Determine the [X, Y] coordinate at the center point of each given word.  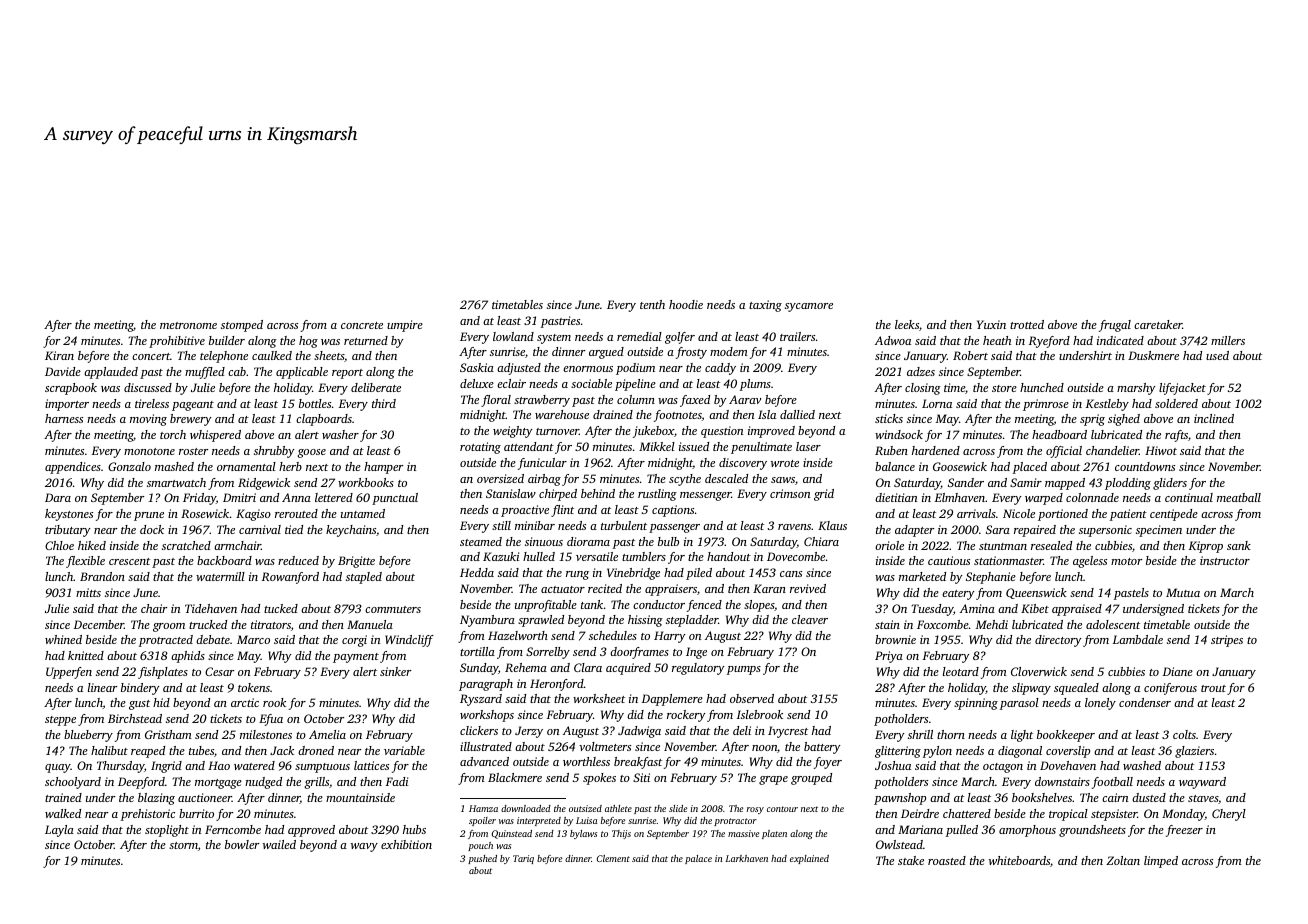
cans [791, 574]
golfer [680, 338]
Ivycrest [788, 732]
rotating [480, 448]
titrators [271, 624]
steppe [60, 721]
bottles [315, 403]
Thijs [621, 834]
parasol [1019, 704]
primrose [1046, 405]
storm [183, 845]
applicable [302, 373]
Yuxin [991, 324]
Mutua [1183, 592]
